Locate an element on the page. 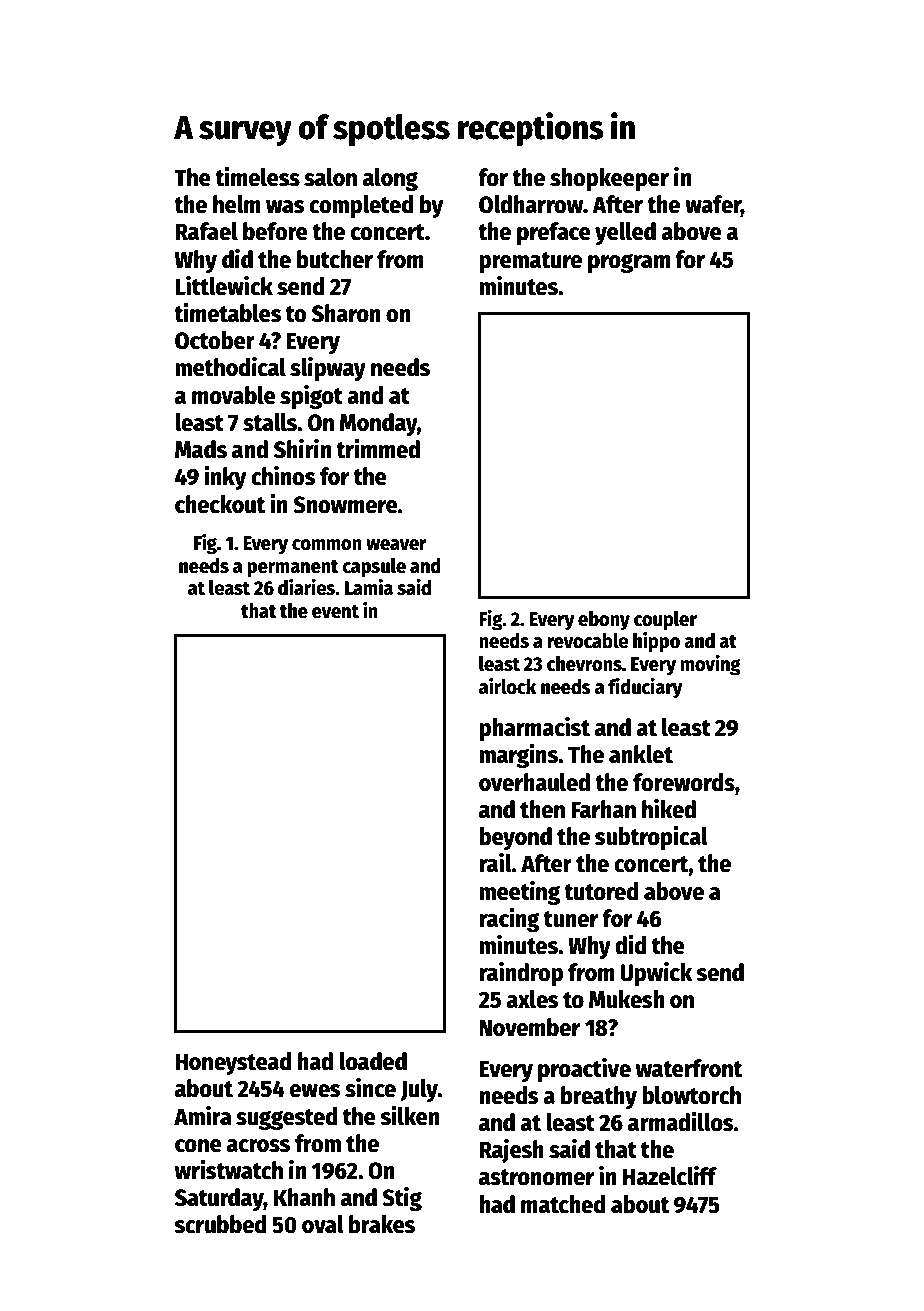 Image resolution: width=924 pixels, height=1311 pixels. Honeystead is located at coordinates (233, 1063).
